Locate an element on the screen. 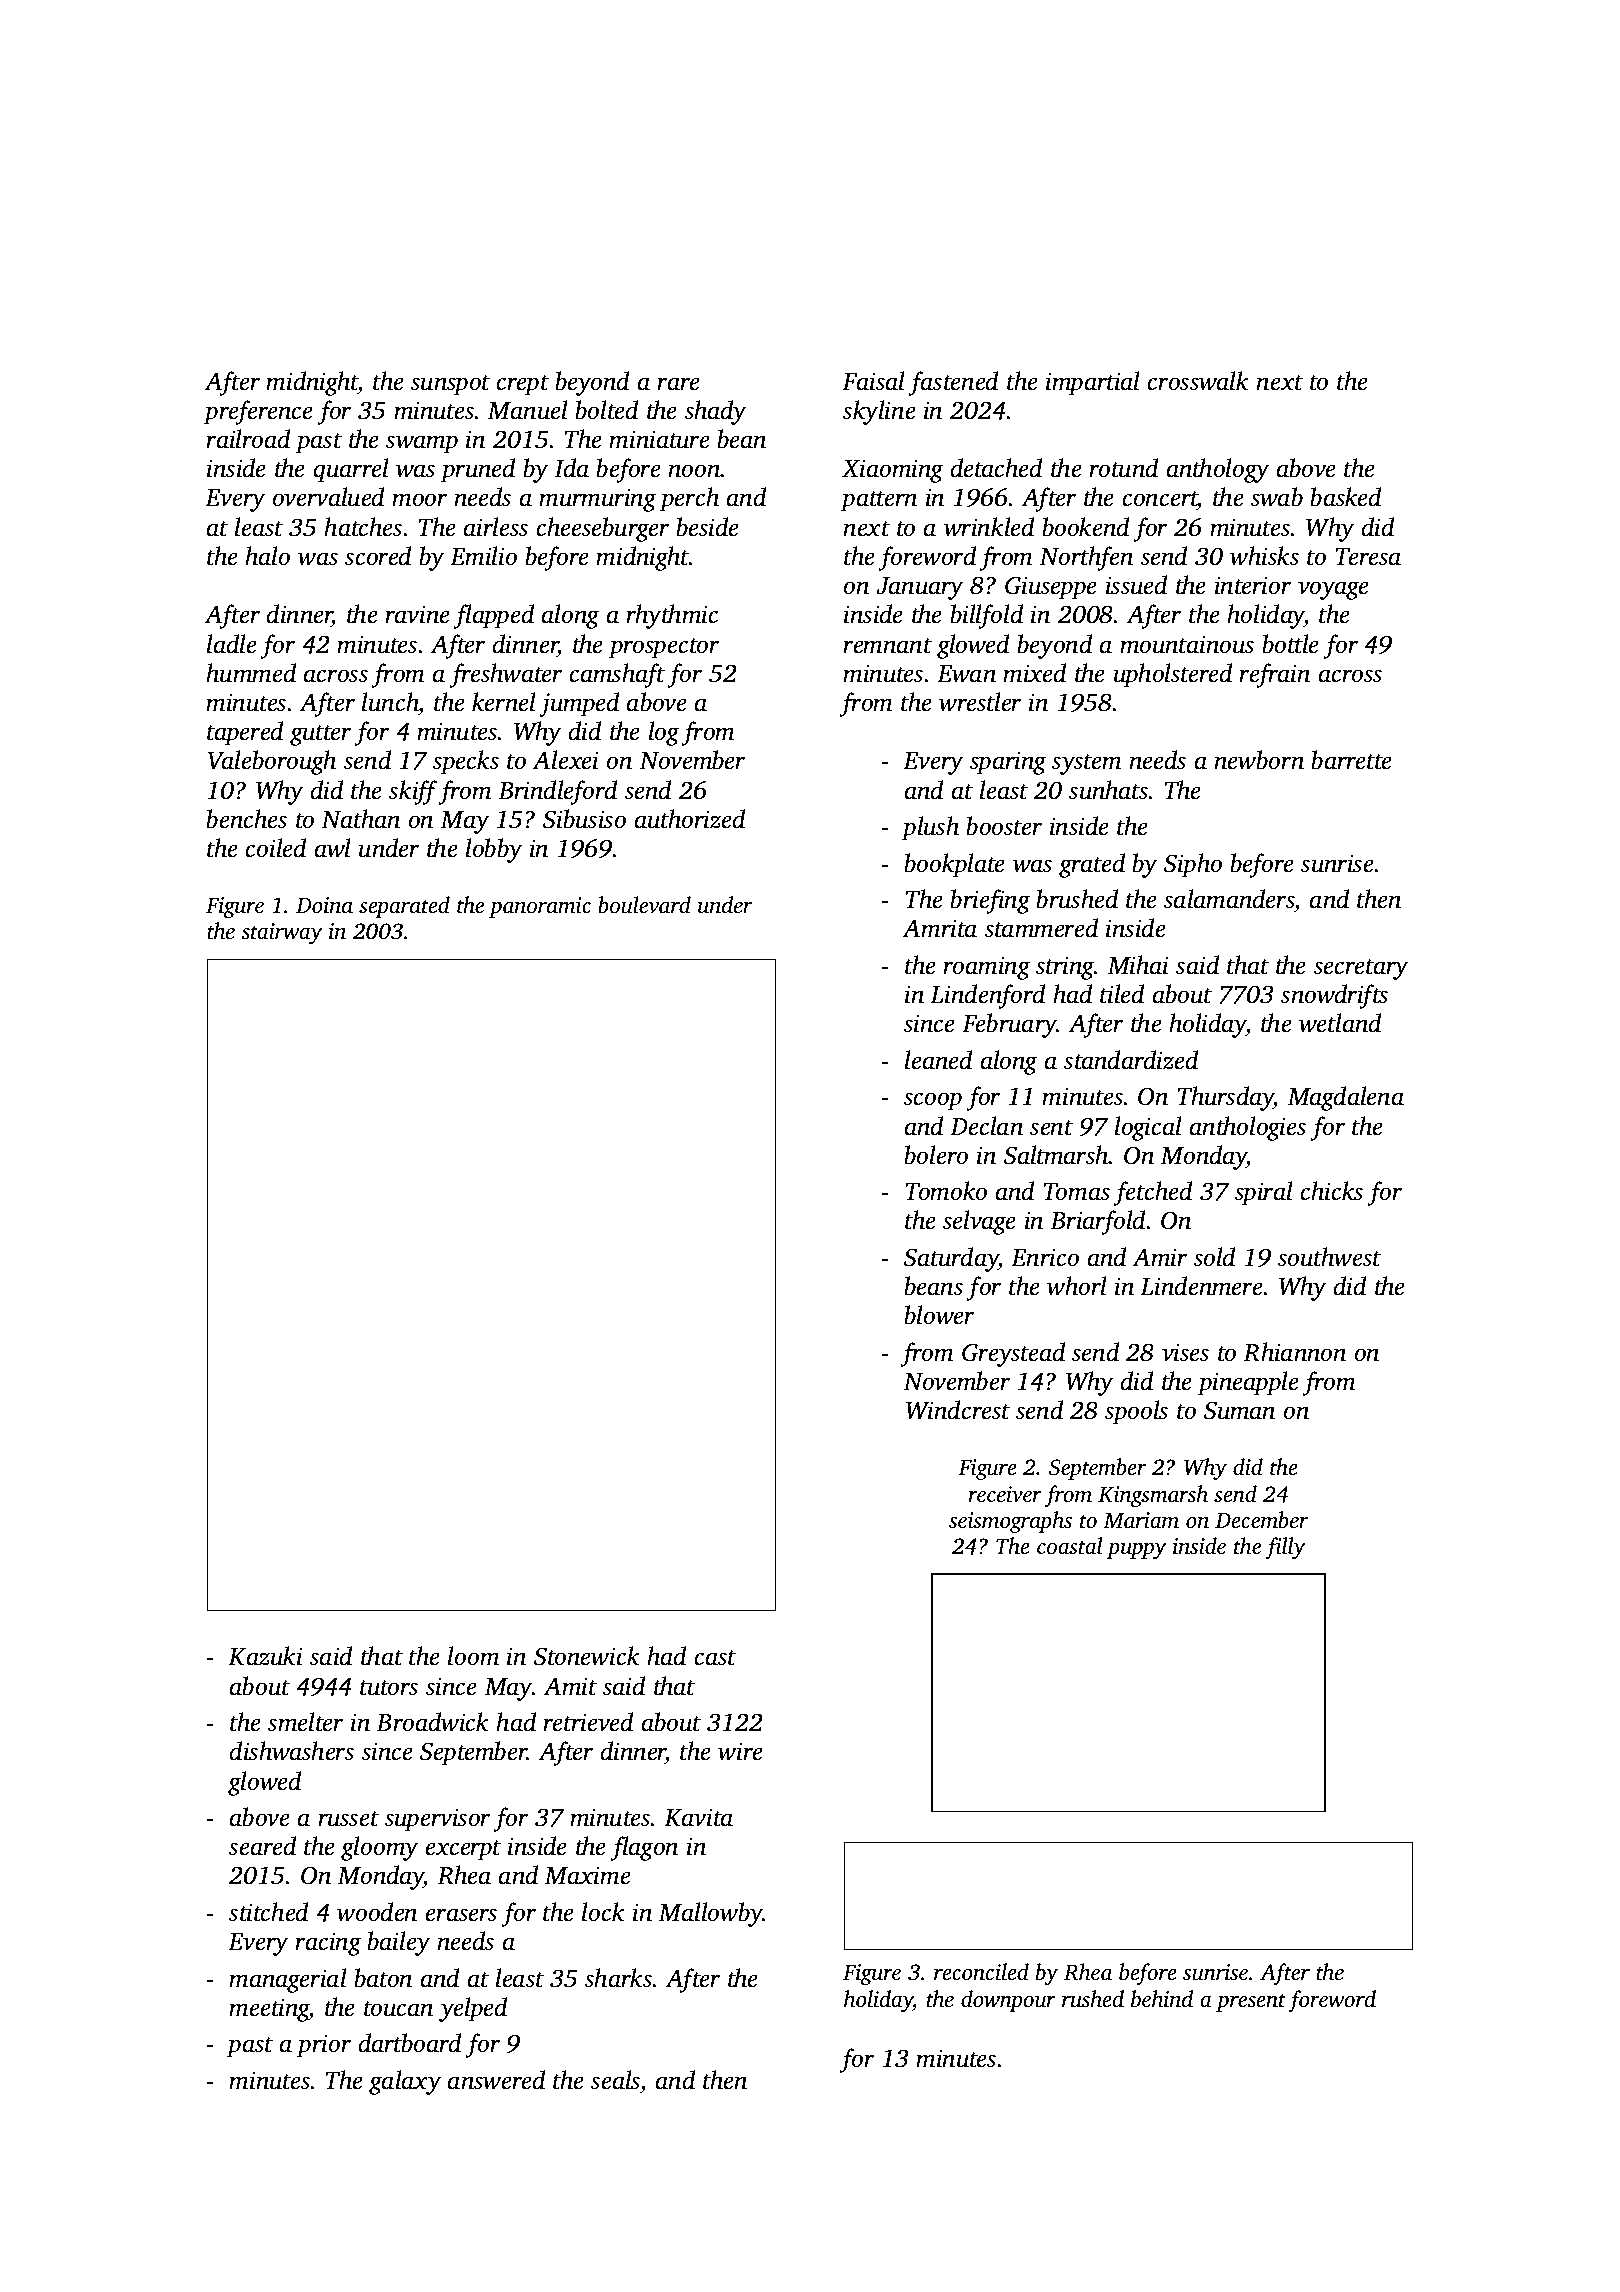 This screenshot has width=1620, height=2292. salamanders is located at coordinates (1229, 899).
